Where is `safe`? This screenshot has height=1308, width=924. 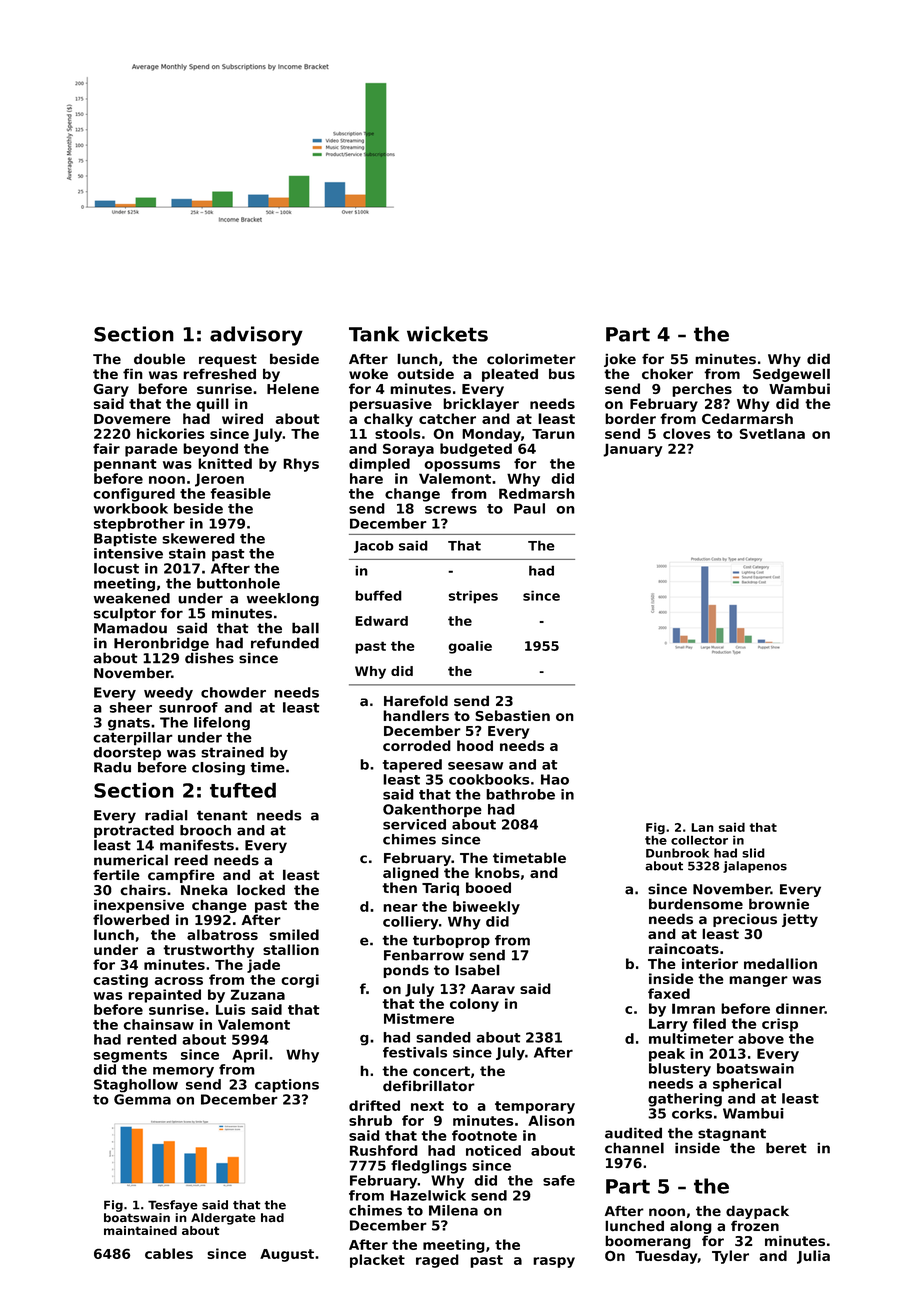
safe is located at coordinates (559, 1180).
